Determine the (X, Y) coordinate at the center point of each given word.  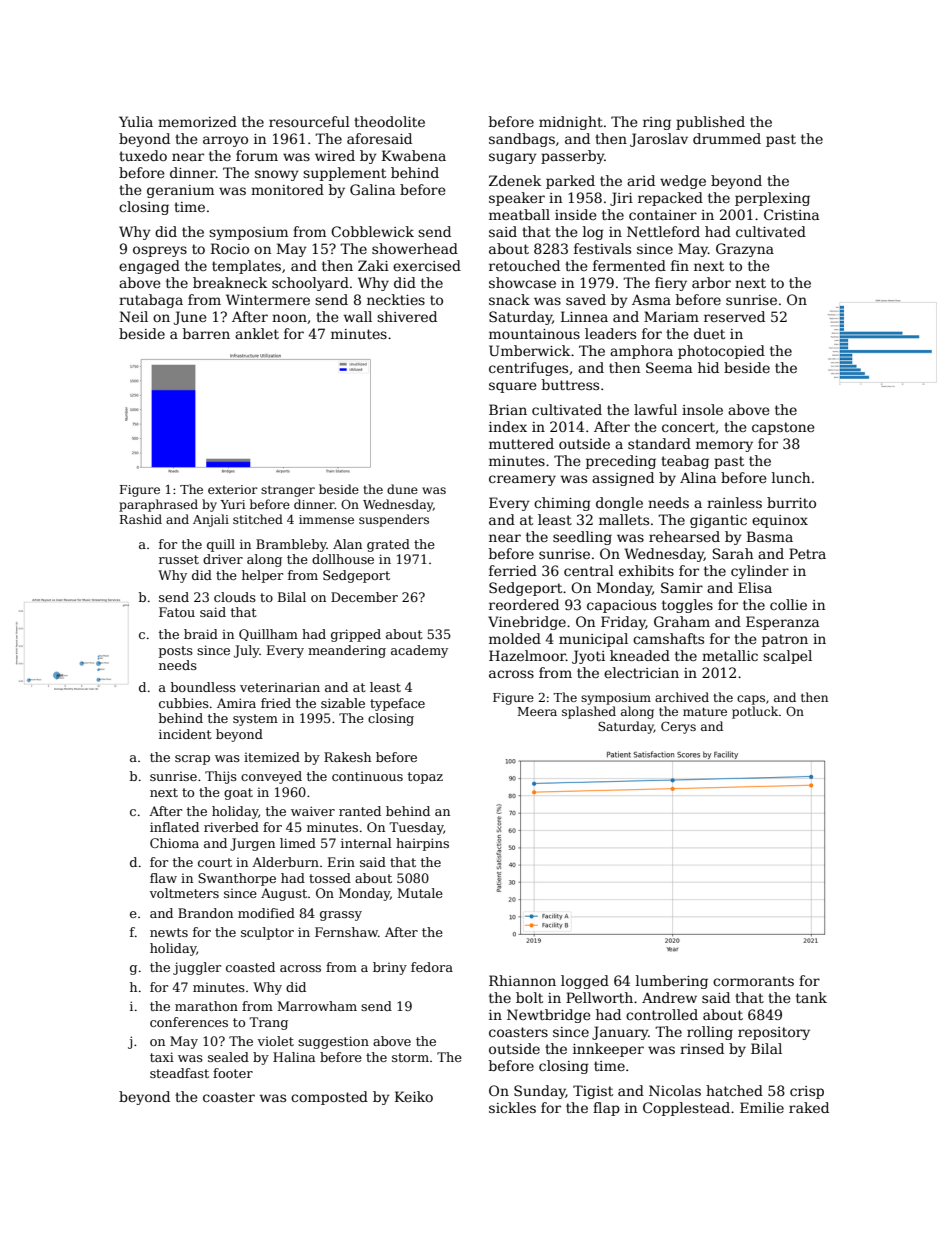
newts (169, 932)
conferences (189, 1022)
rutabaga (151, 301)
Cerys (678, 728)
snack (509, 299)
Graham (682, 621)
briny (390, 968)
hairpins (422, 844)
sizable (343, 703)
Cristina (791, 214)
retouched (524, 265)
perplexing (772, 199)
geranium (180, 191)
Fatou (177, 612)
